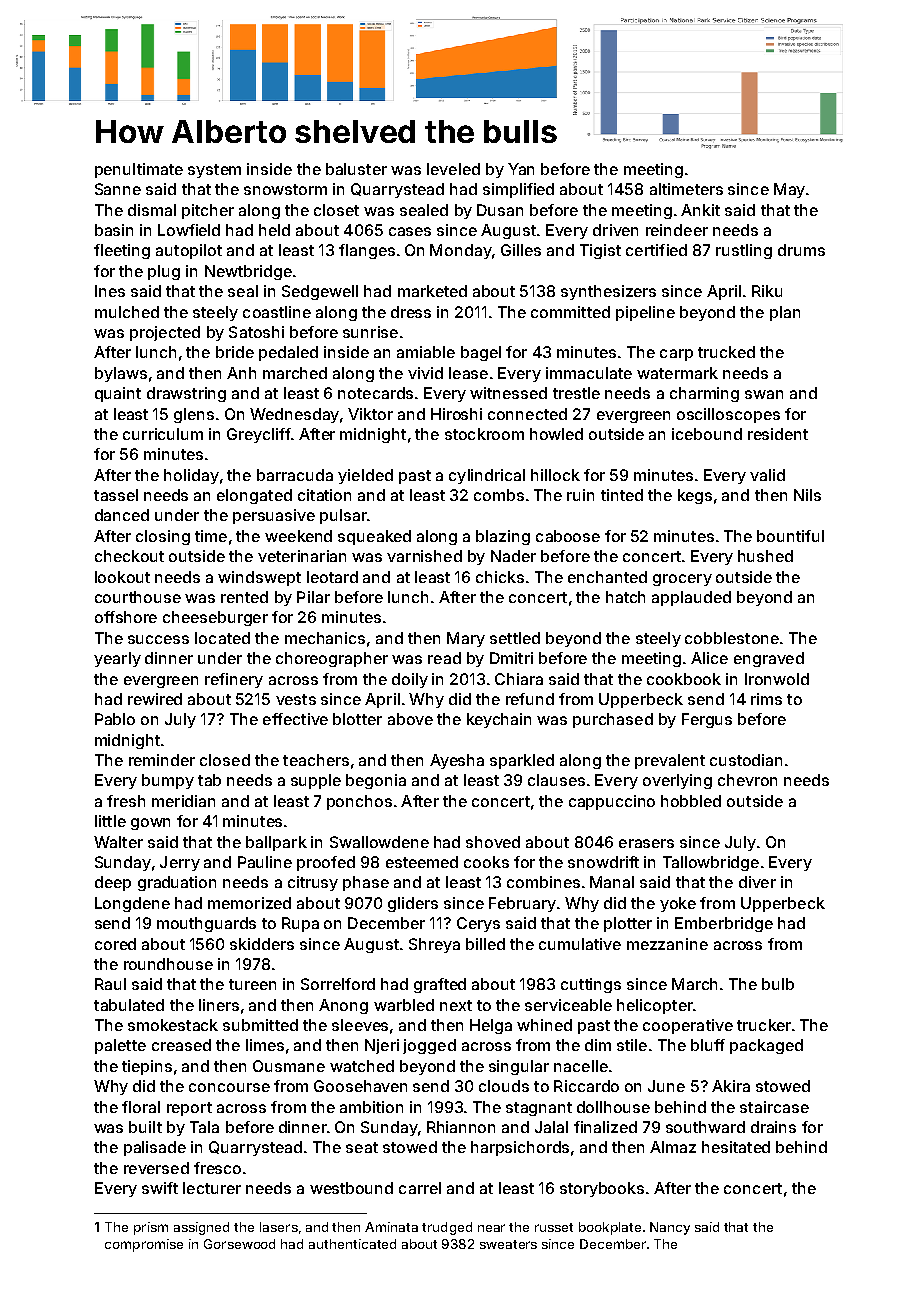  What do you see at coordinates (676, 355) in the screenshot?
I see `carp` at bounding box center [676, 355].
